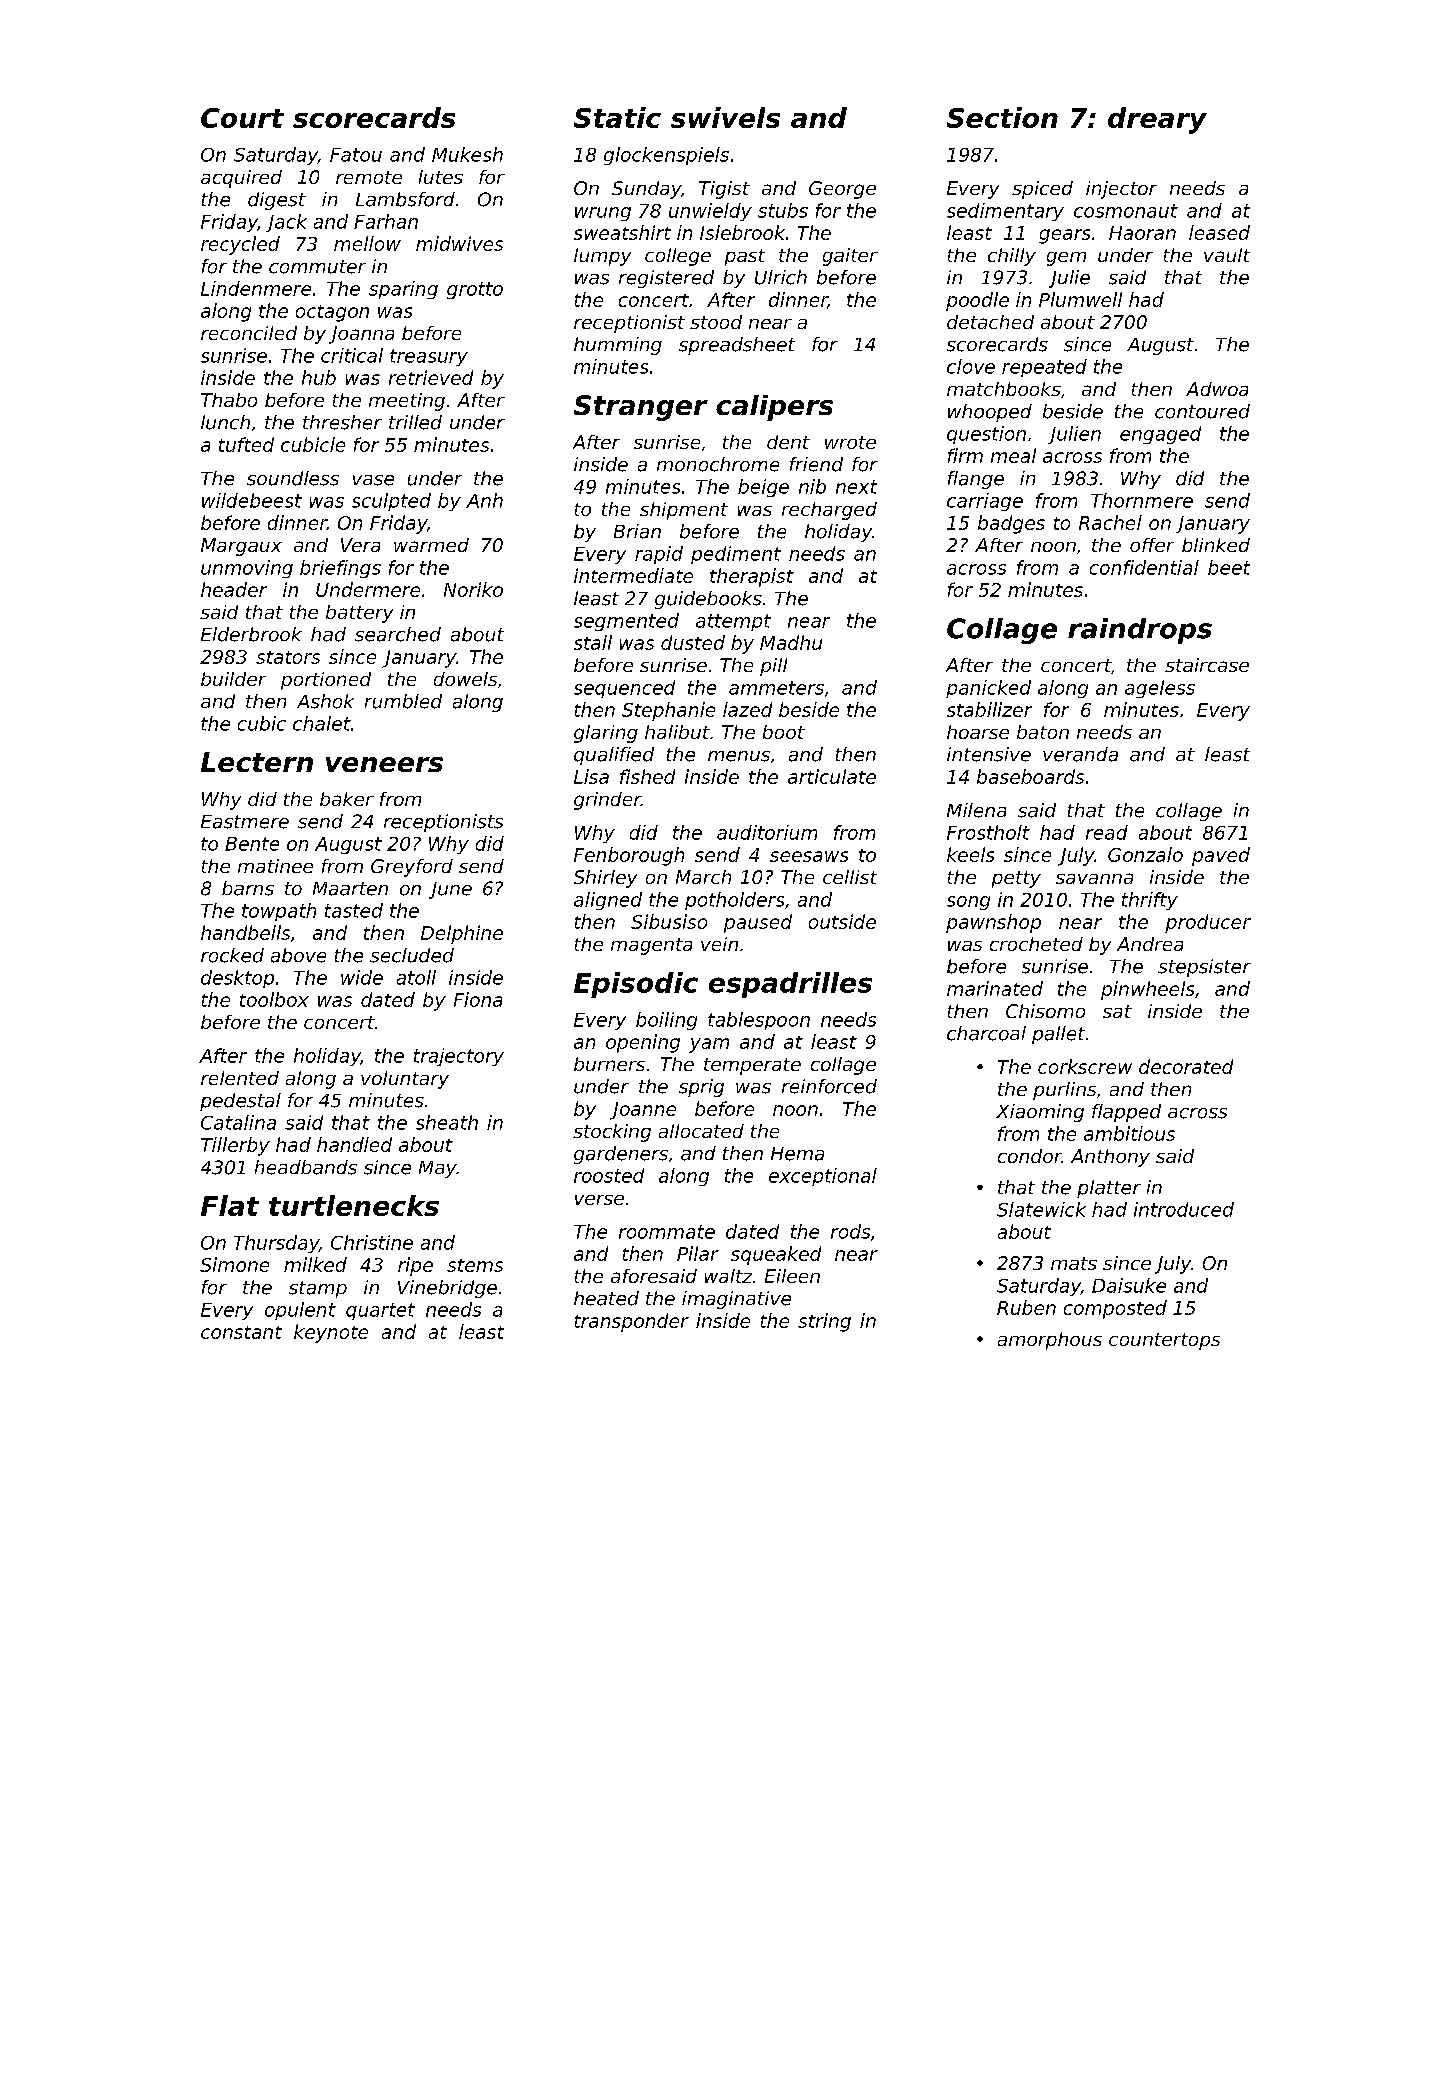 The image size is (1450, 2100). What do you see at coordinates (618, 346) in the document?
I see `humming` at bounding box center [618, 346].
